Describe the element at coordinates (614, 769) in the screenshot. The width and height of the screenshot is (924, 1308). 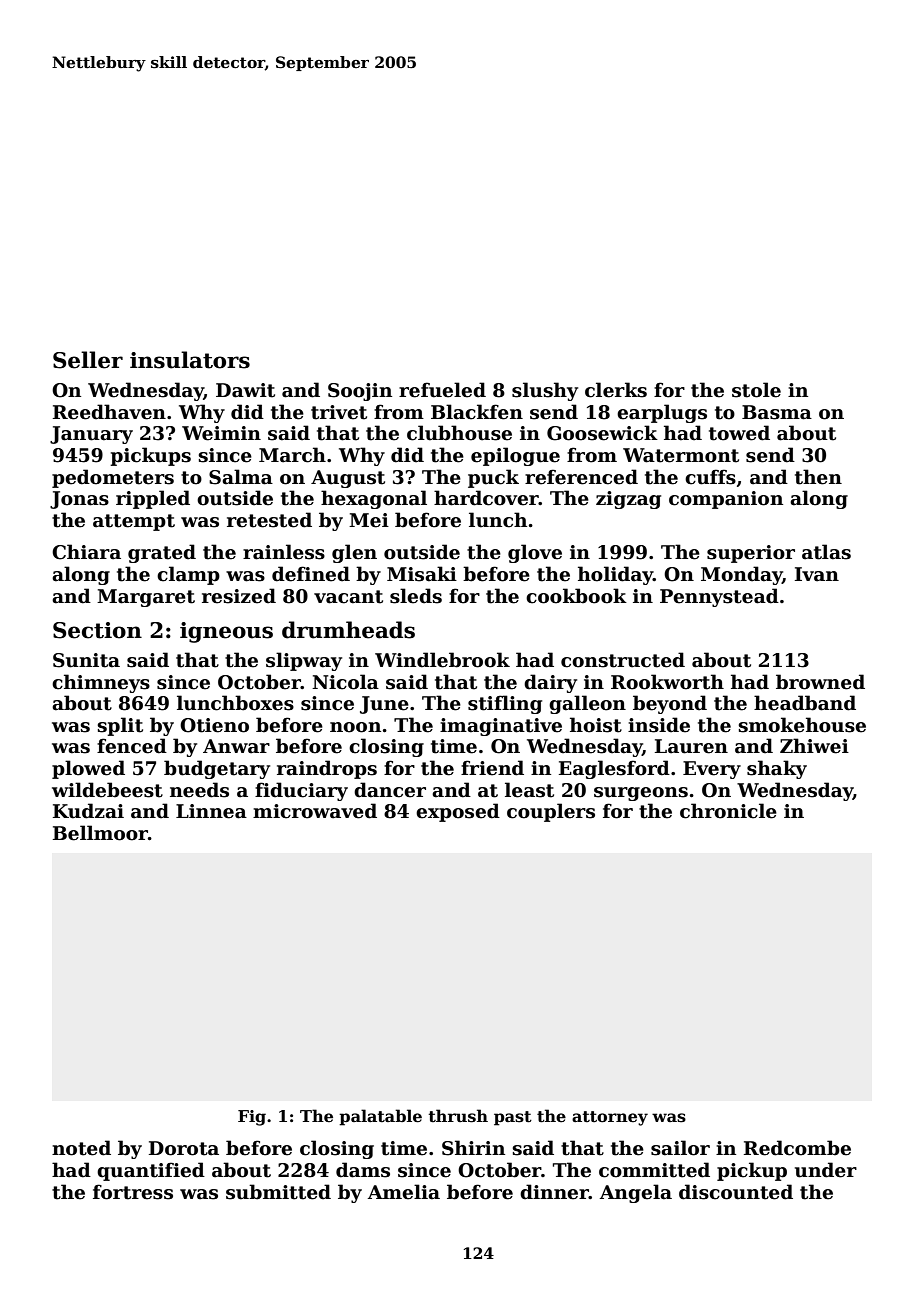
I see `Eaglesford` at that location.
